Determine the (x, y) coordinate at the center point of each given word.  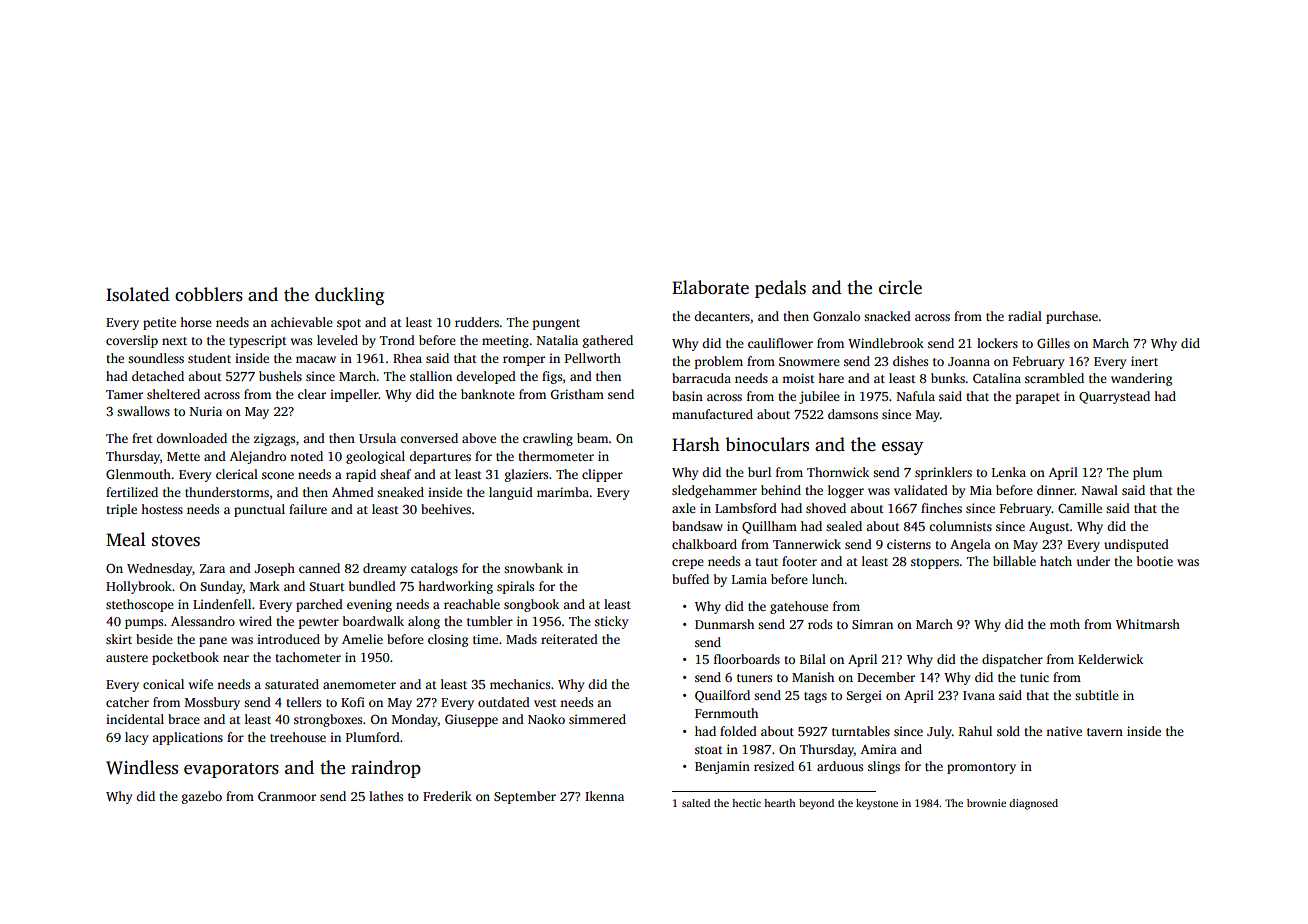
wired (255, 621)
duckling (349, 296)
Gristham (577, 394)
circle (900, 287)
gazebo (202, 797)
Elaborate (710, 287)
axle (684, 508)
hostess (162, 509)
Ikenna (604, 796)
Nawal (1100, 490)
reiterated (569, 639)
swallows (143, 411)
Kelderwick (1110, 659)
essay (902, 448)
